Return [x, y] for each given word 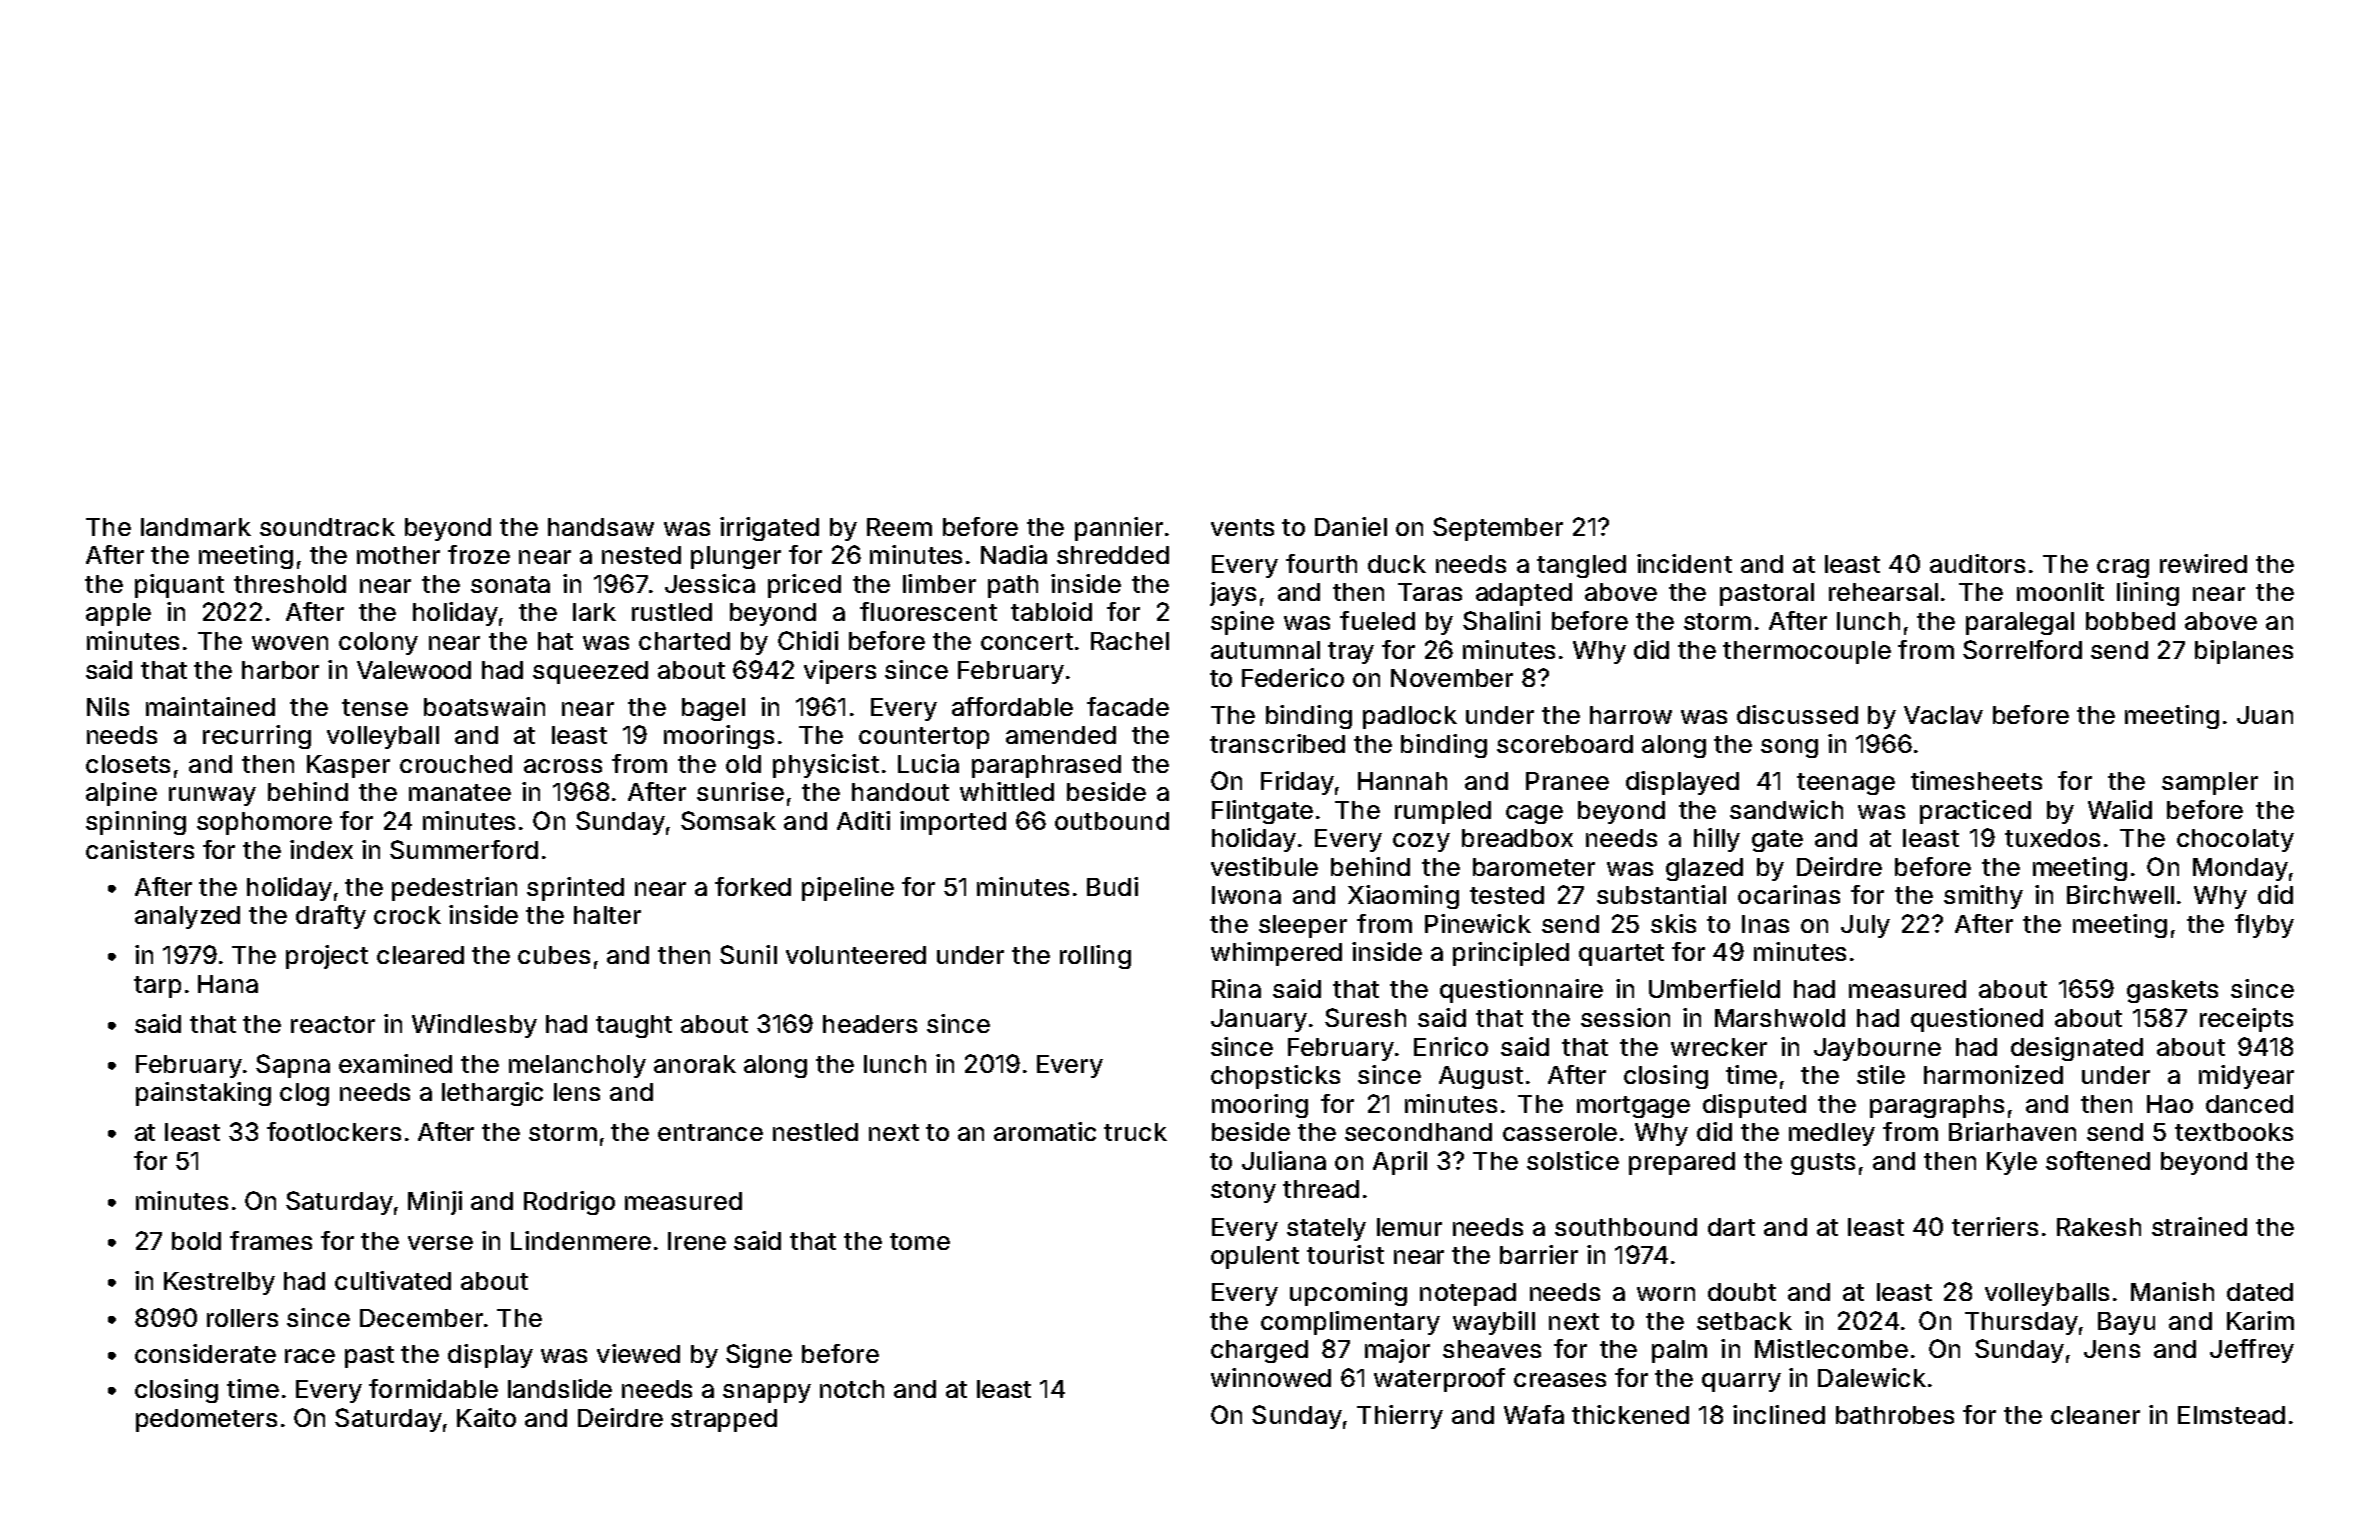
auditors [1977, 563]
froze [479, 554]
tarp [157, 987]
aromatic [1045, 1131]
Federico [1293, 677]
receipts [2246, 1020]
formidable [433, 1388]
